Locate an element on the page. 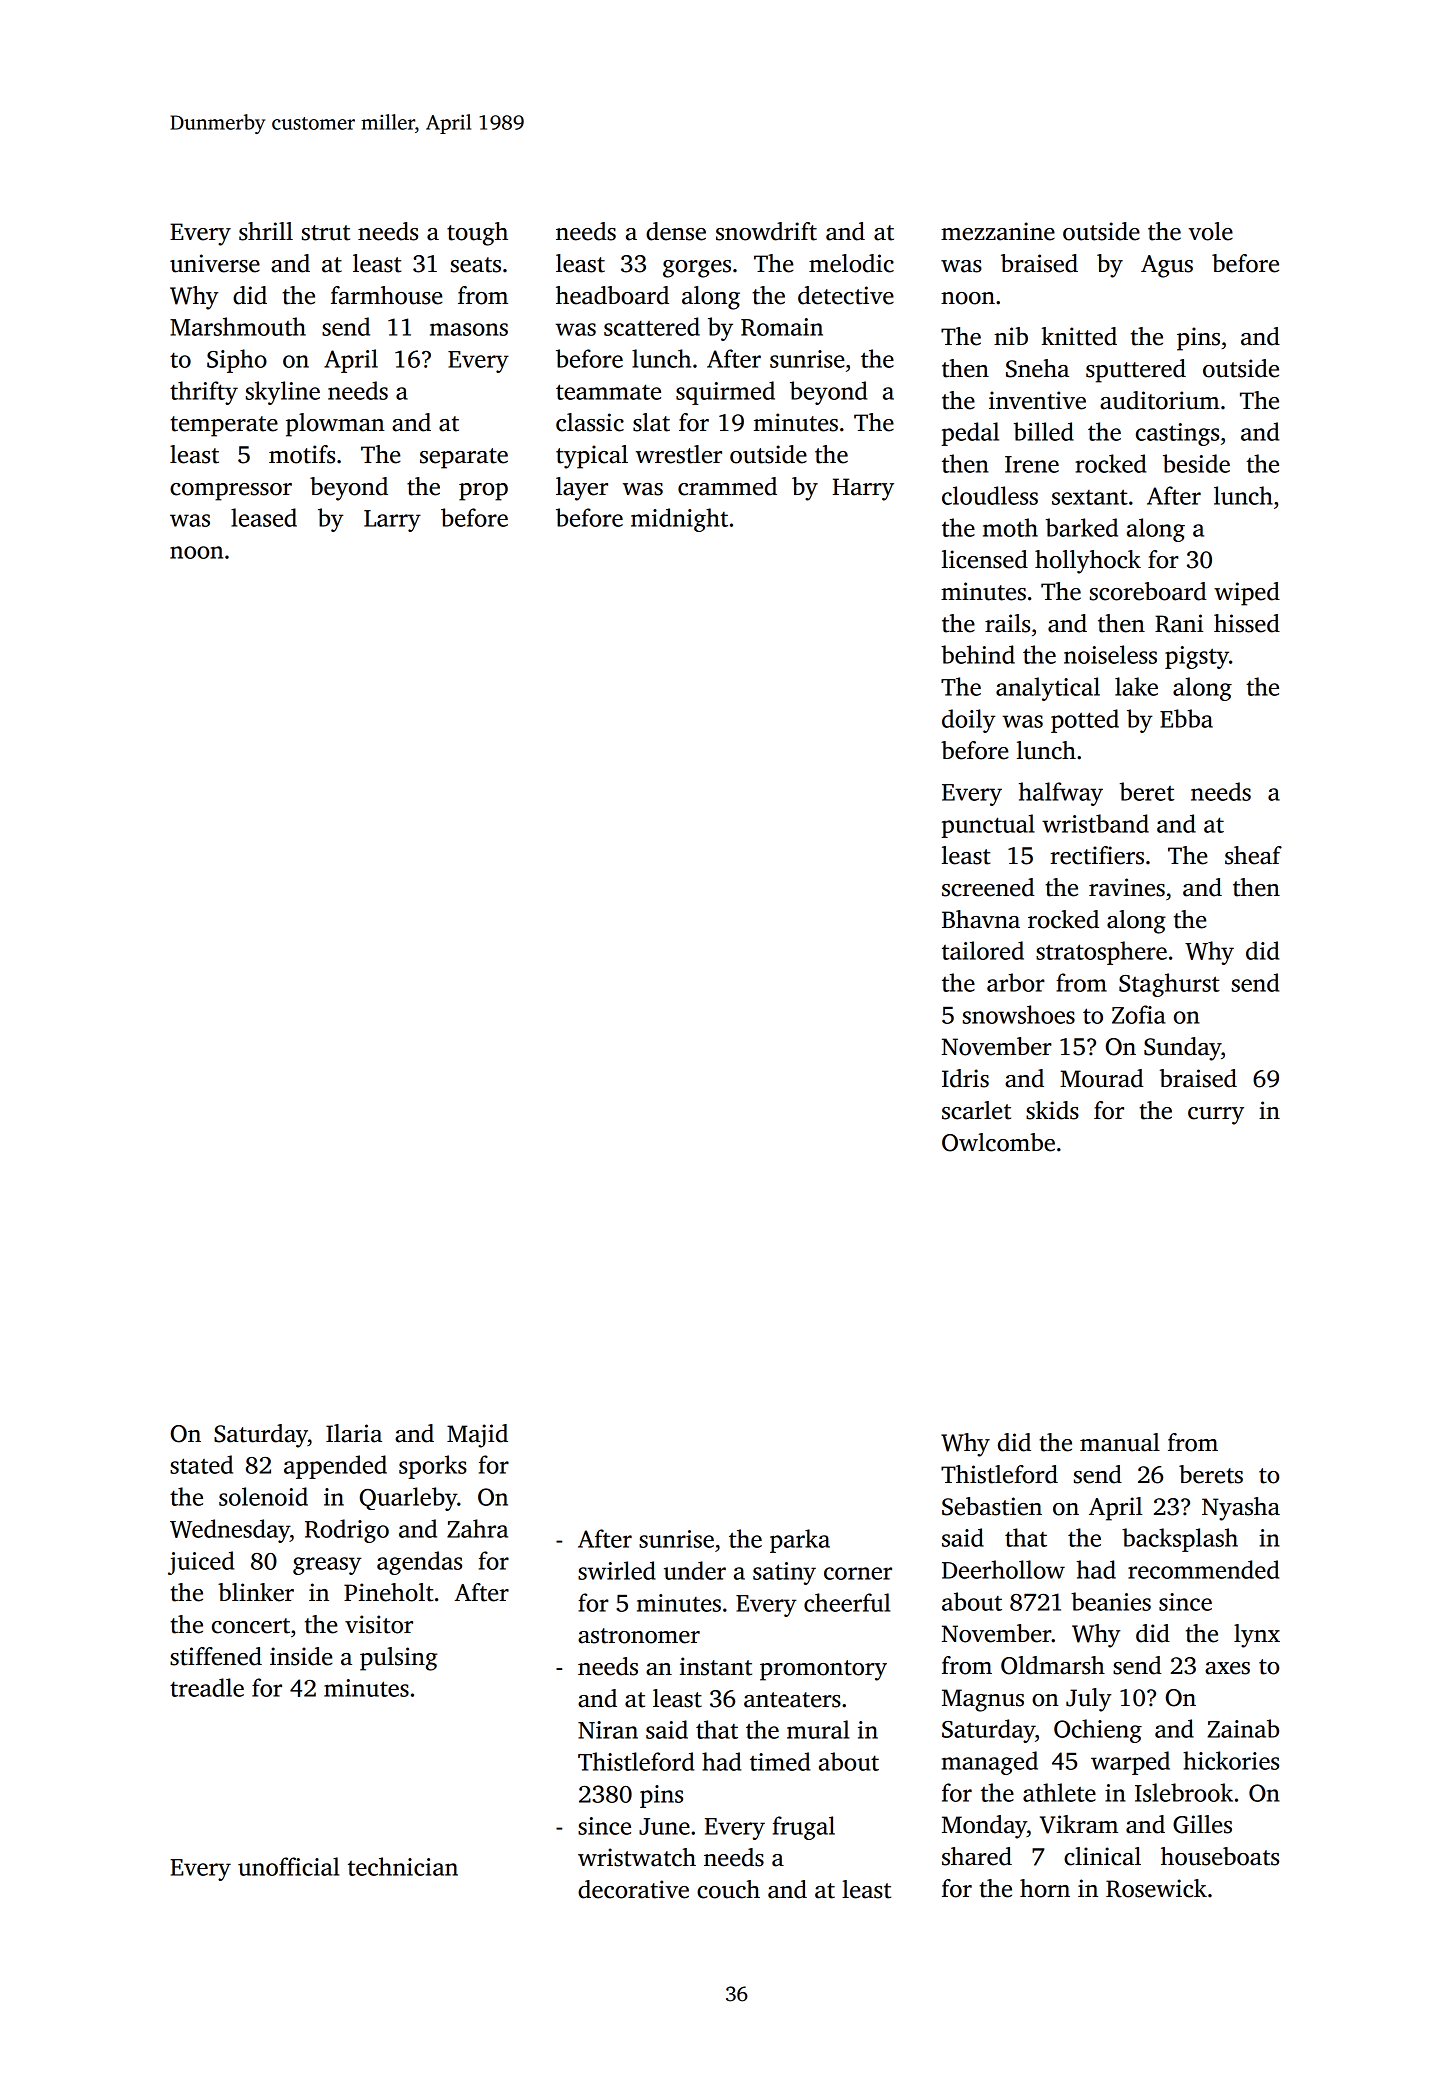  Larry is located at coordinates (392, 521).
